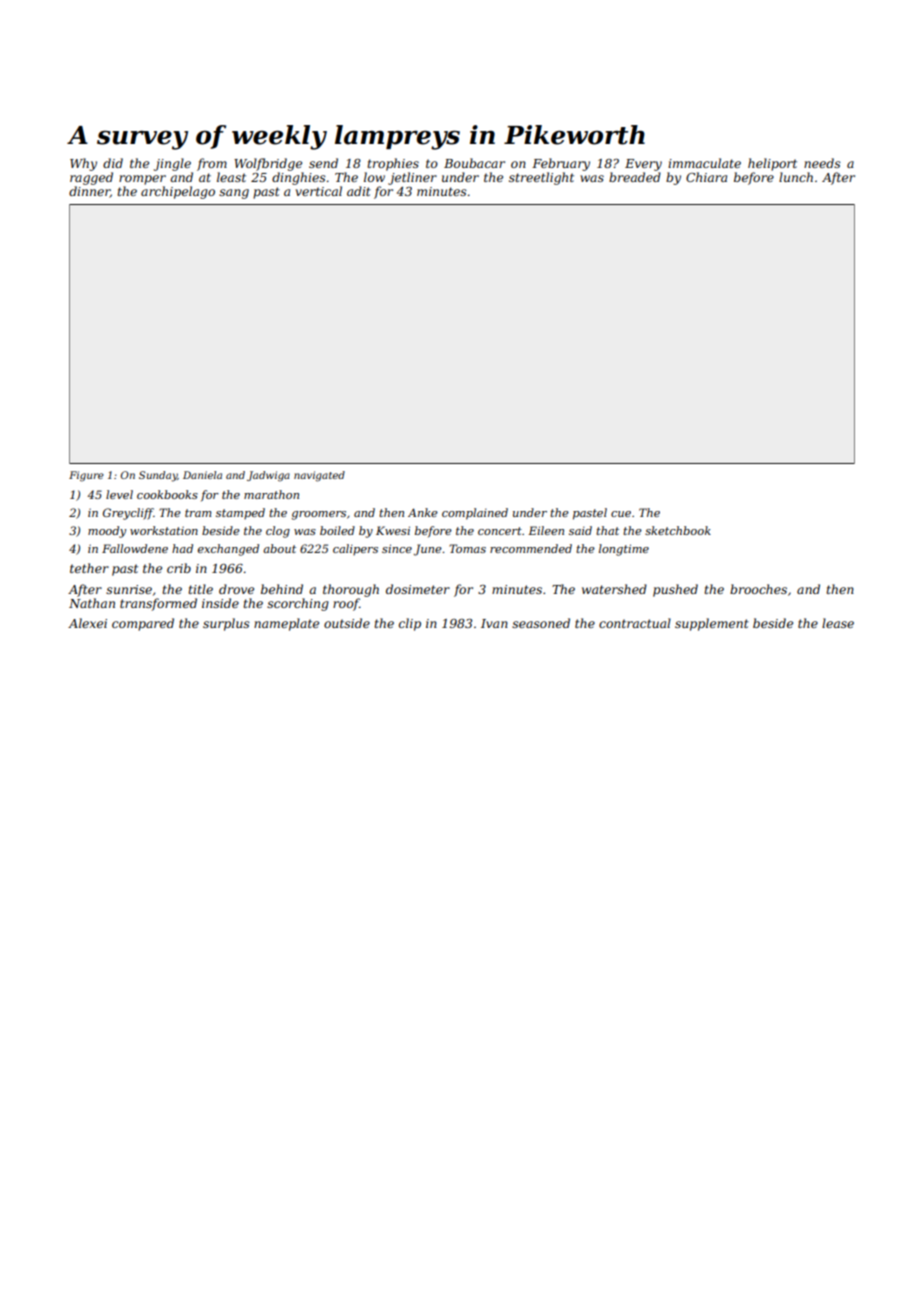 The width and height of the image is (924, 1308). I want to click on Alexei, so click(87, 623).
